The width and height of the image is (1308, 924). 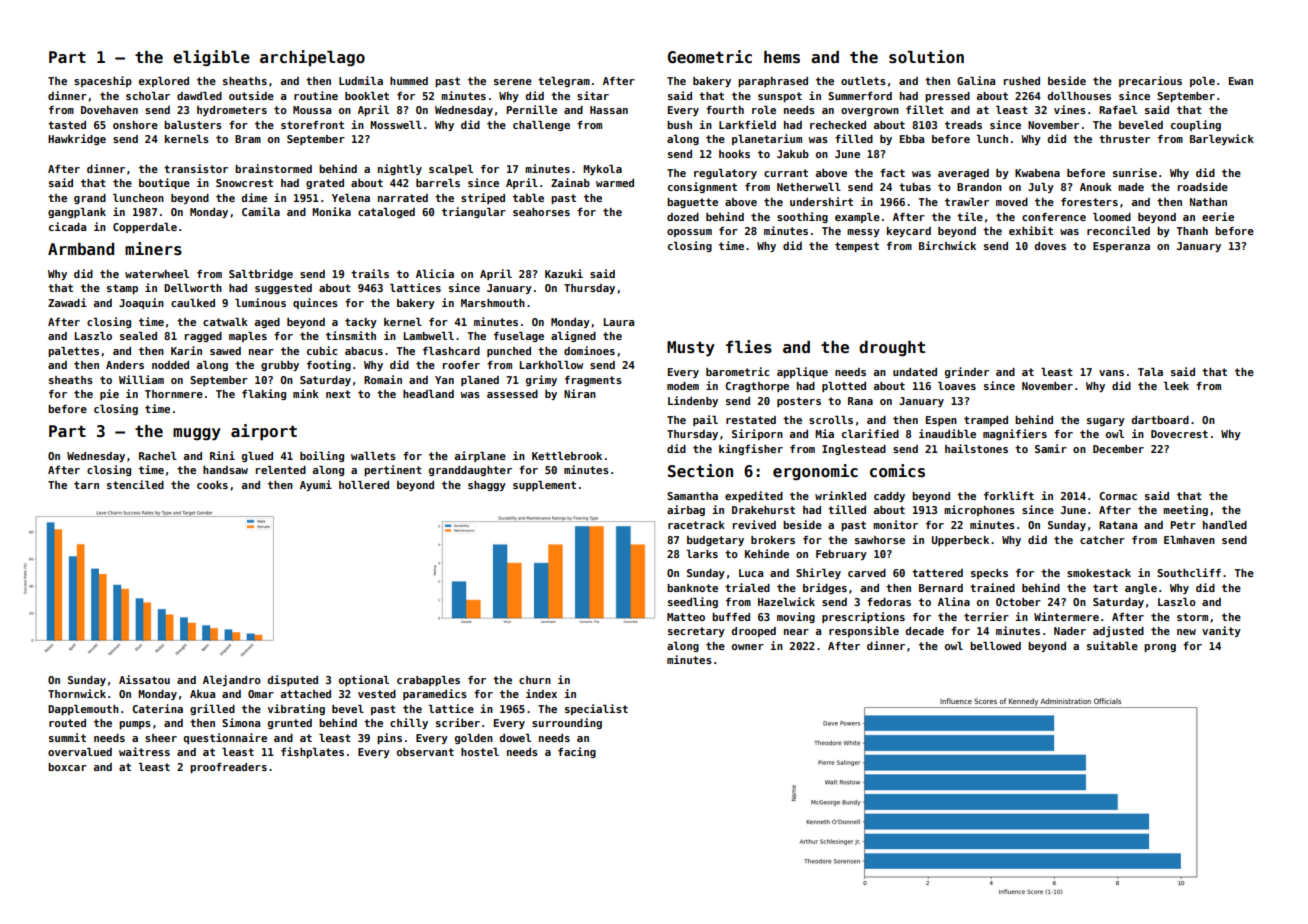 What do you see at coordinates (567, 456) in the image?
I see `Kettlebrook` at bounding box center [567, 456].
